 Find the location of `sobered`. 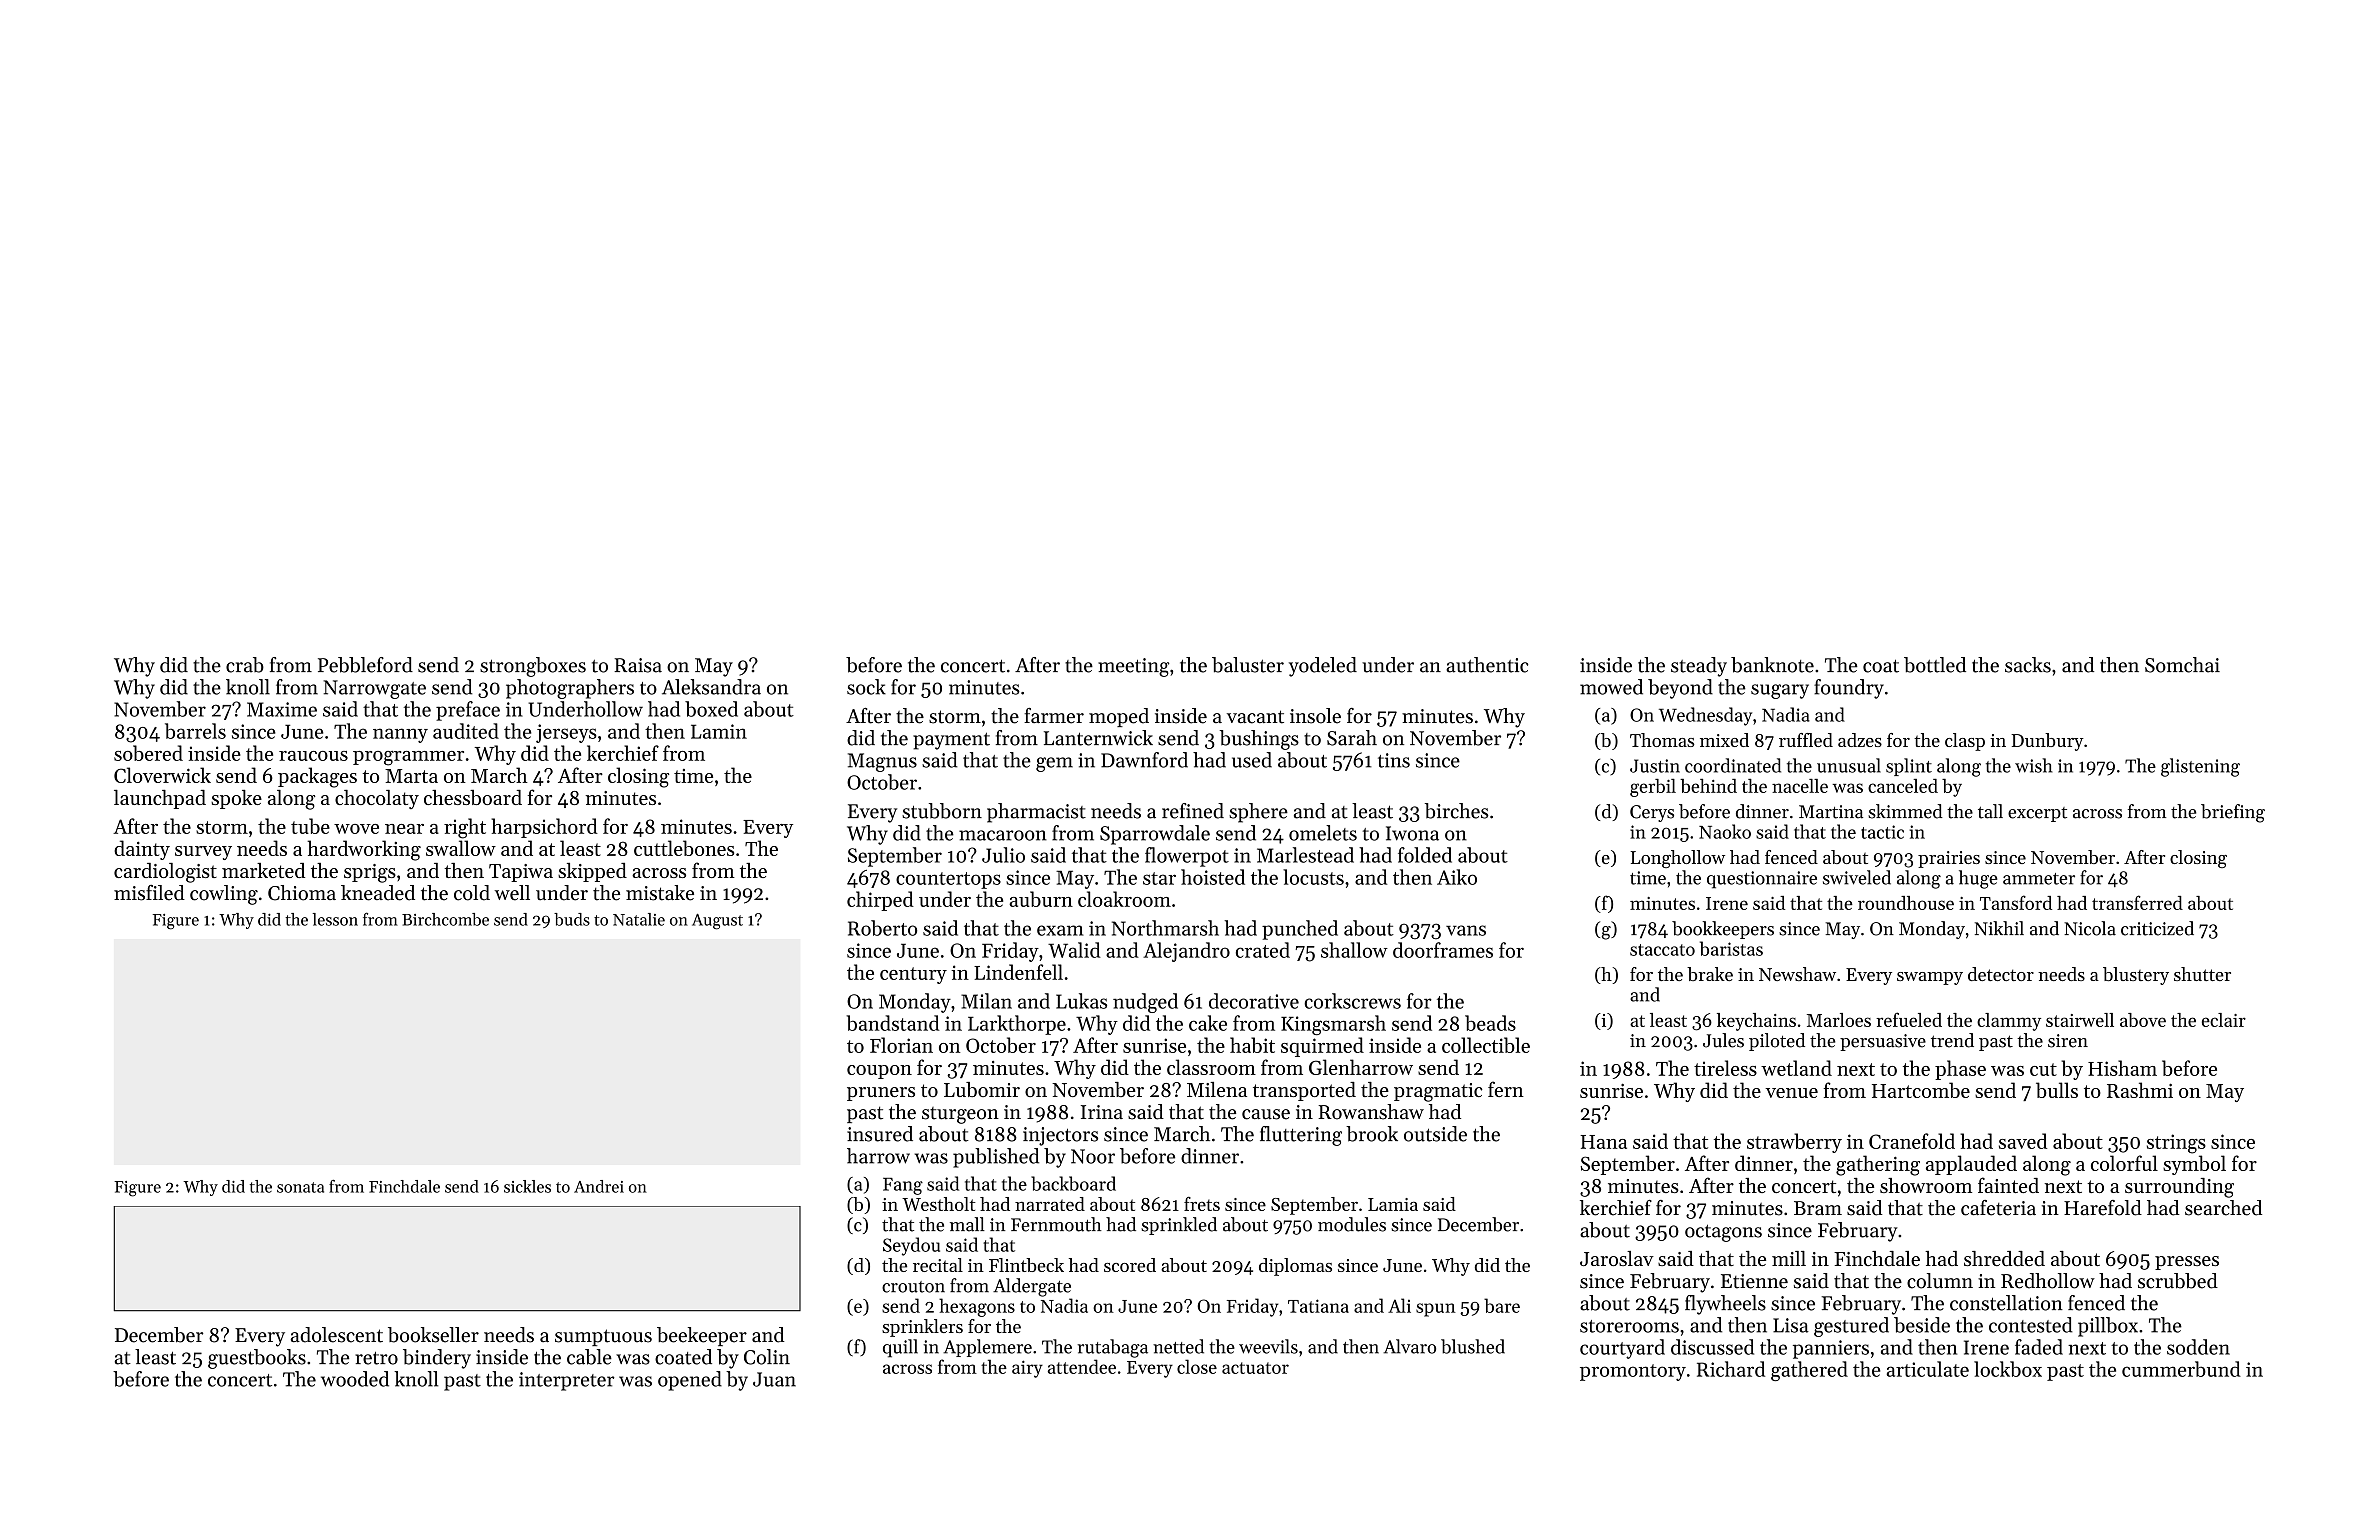

sobered is located at coordinates (148, 753).
